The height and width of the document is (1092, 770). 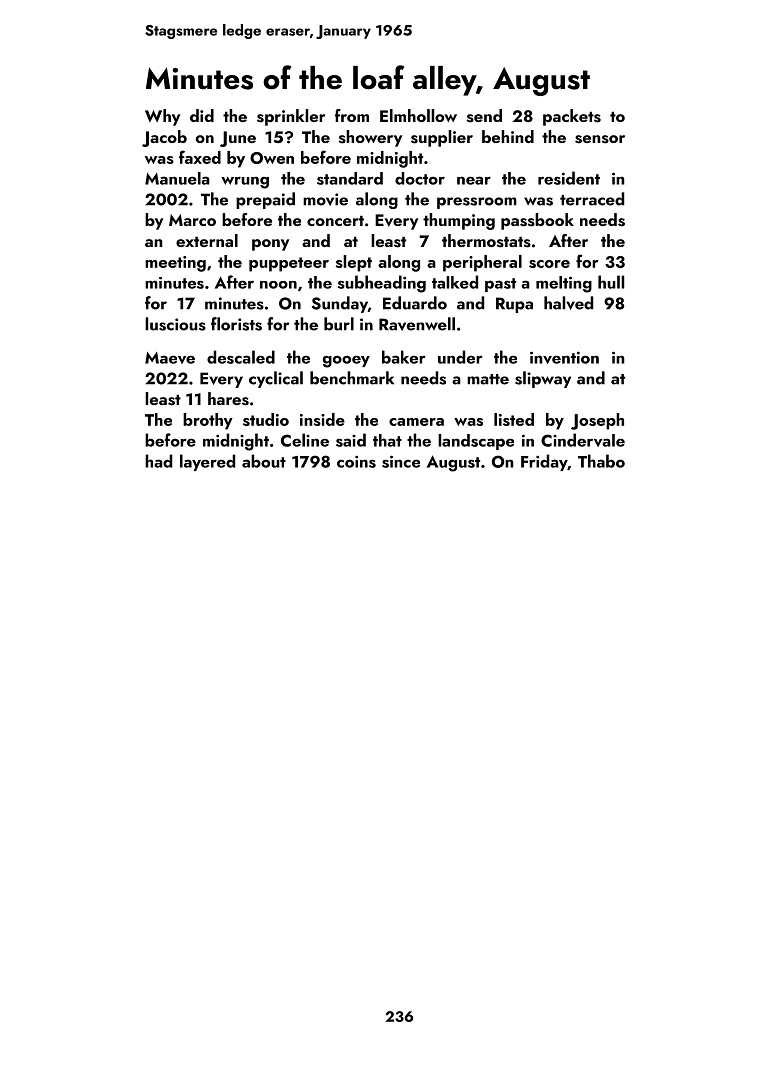 I want to click on Joseph, so click(x=597, y=421).
